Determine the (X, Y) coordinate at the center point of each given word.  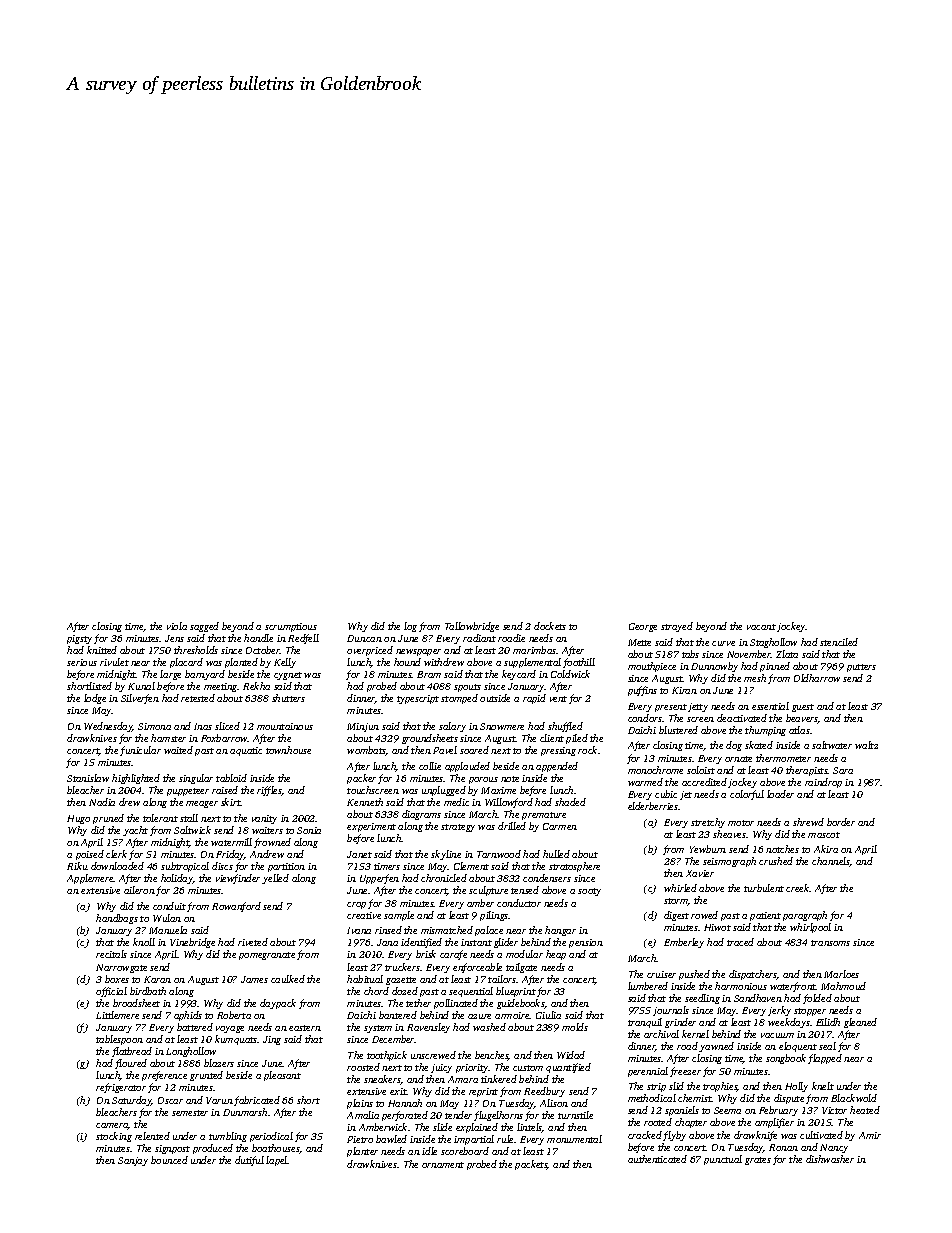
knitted (102, 650)
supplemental (532, 663)
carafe (453, 955)
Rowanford (236, 907)
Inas (203, 726)
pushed (694, 975)
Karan (157, 979)
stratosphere (574, 867)
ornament (443, 1165)
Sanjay (133, 1161)
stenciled (839, 642)
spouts (467, 688)
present (671, 708)
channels (831, 862)
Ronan (783, 1147)
